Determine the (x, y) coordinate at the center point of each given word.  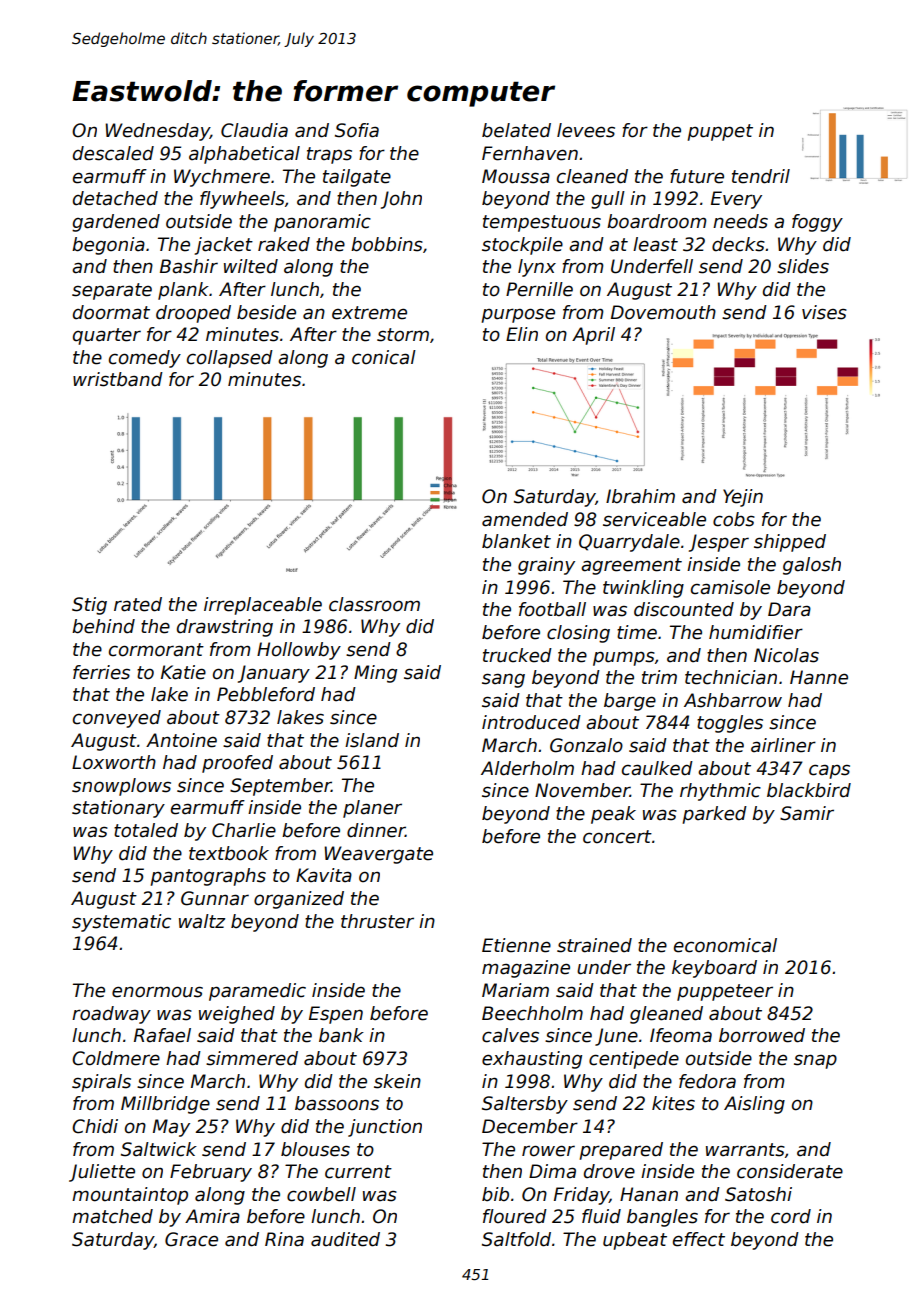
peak (613, 815)
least (655, 244)
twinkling (643, 589)
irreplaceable (263, 606)
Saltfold (516, 1239)
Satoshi (758, 1194)
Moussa (516, 176)
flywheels (242, 200)
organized (299, 900)
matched (112, 1216)
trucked (517, 655)
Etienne (516, 945)
